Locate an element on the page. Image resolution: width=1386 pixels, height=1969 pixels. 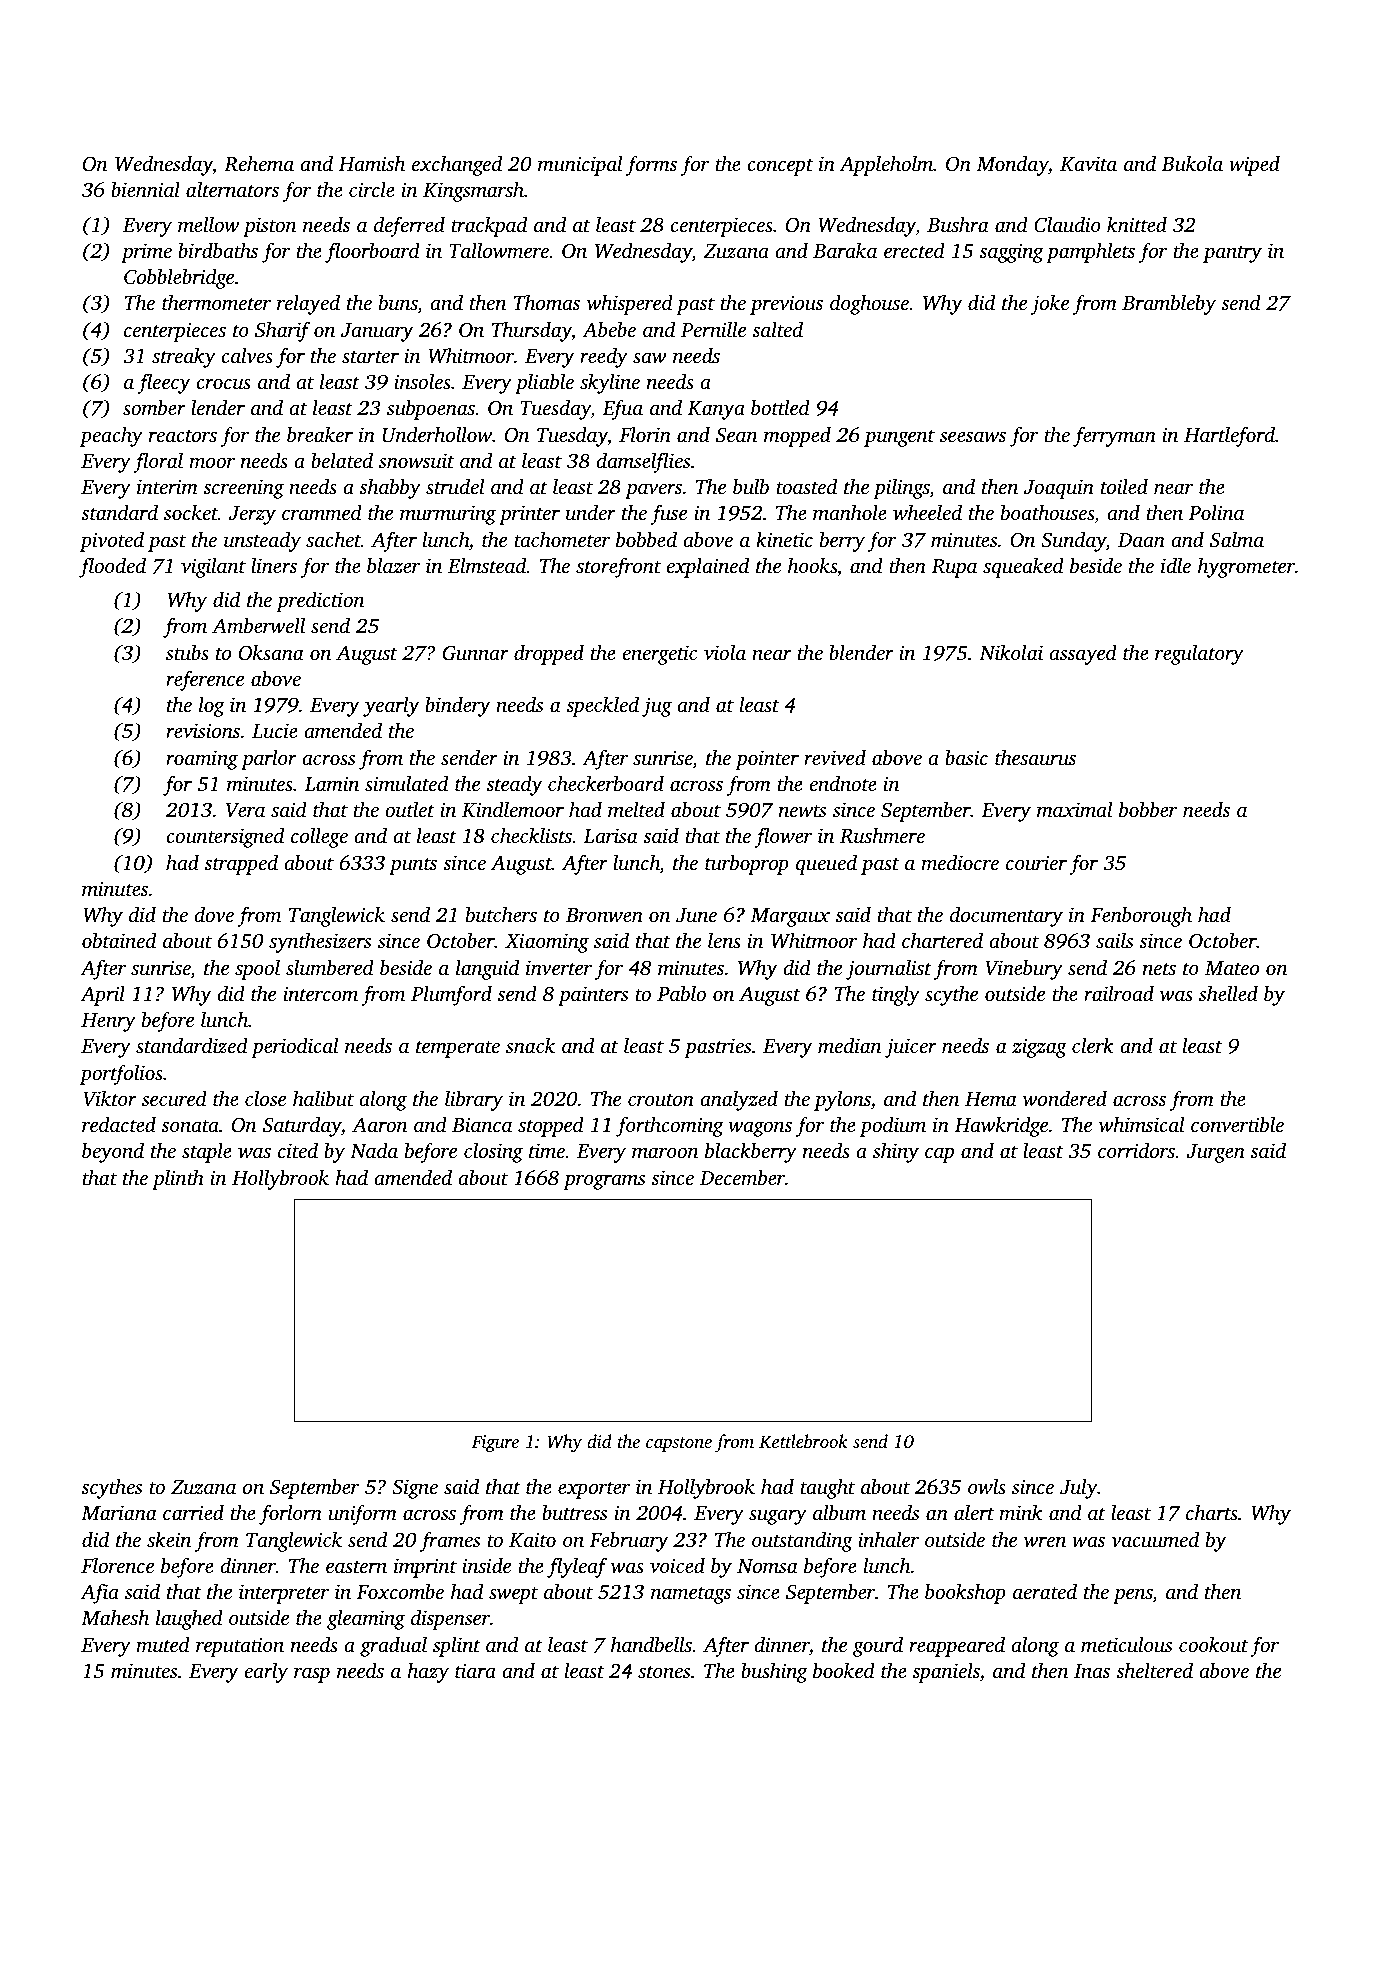
convertible is located at coordinates (1237, 1124).
